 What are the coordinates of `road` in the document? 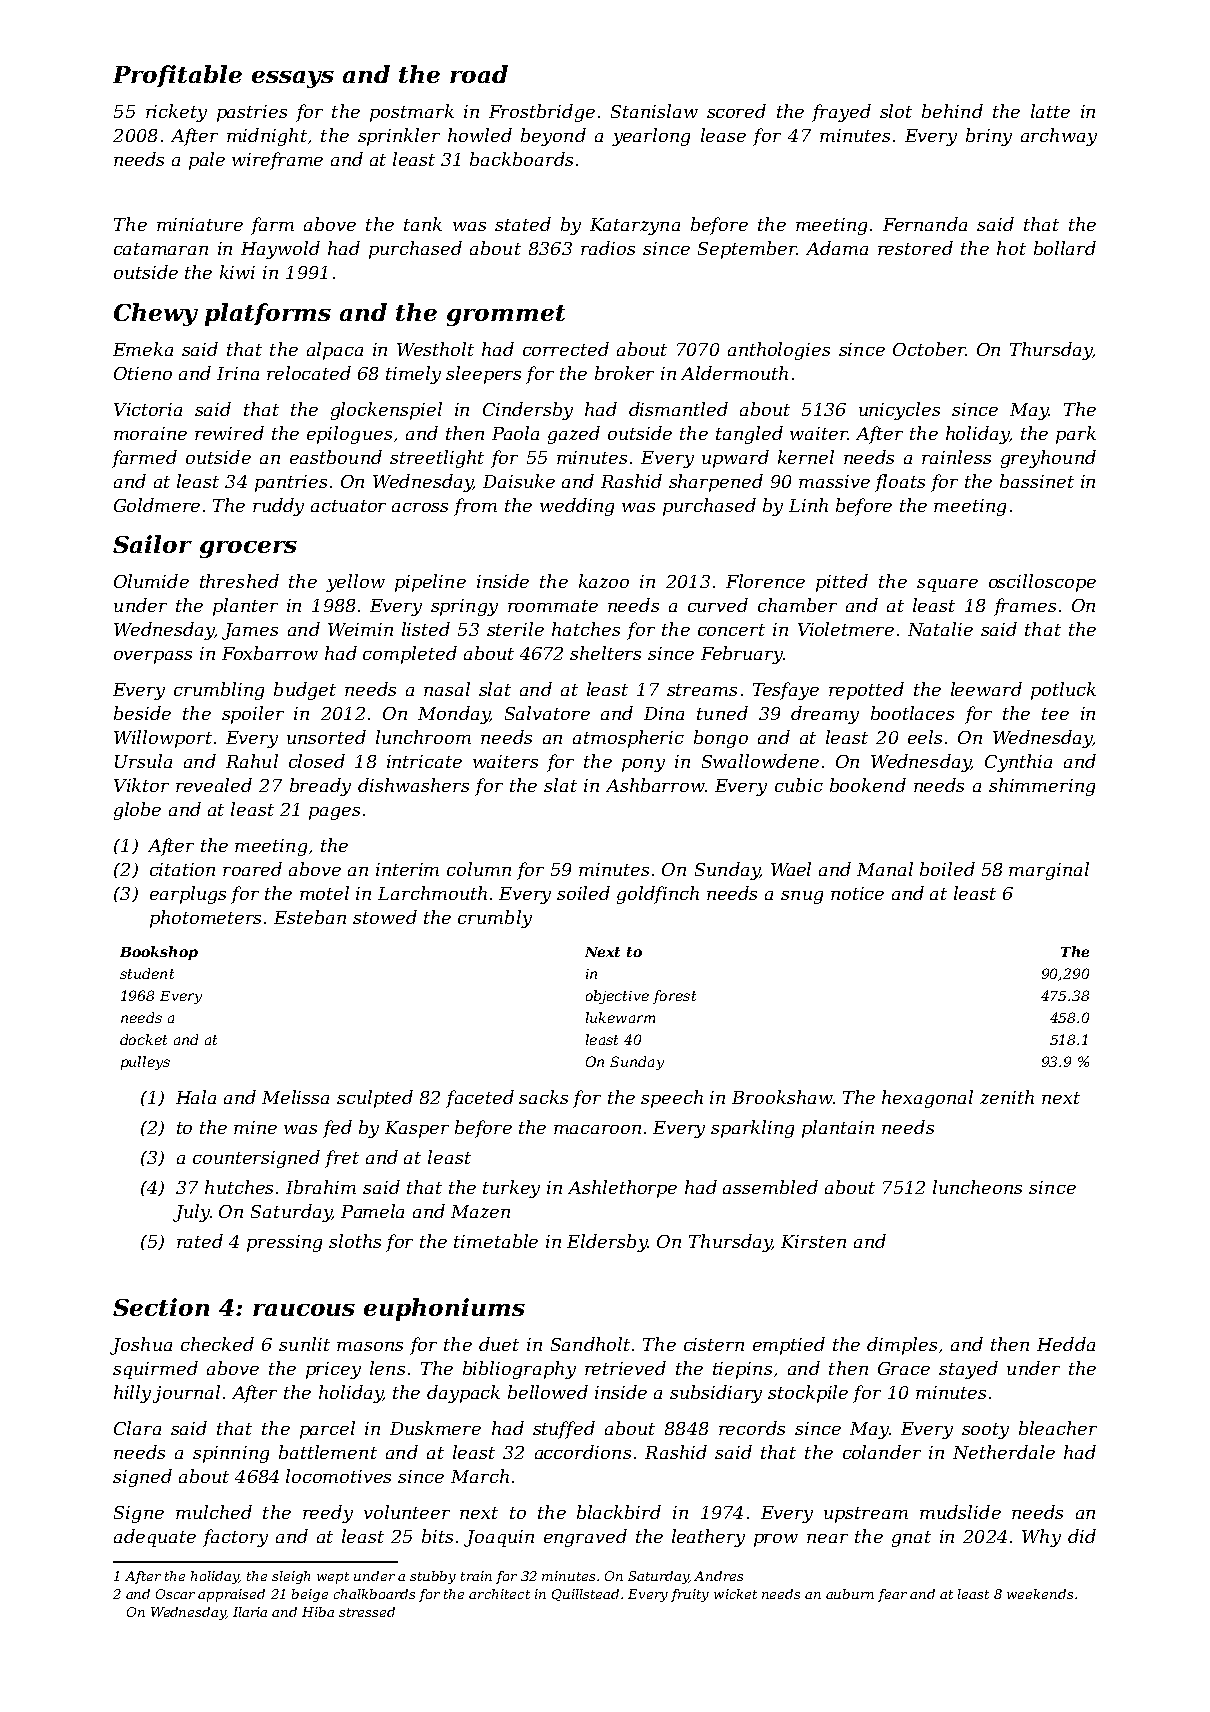 It's located at (479, 74).
